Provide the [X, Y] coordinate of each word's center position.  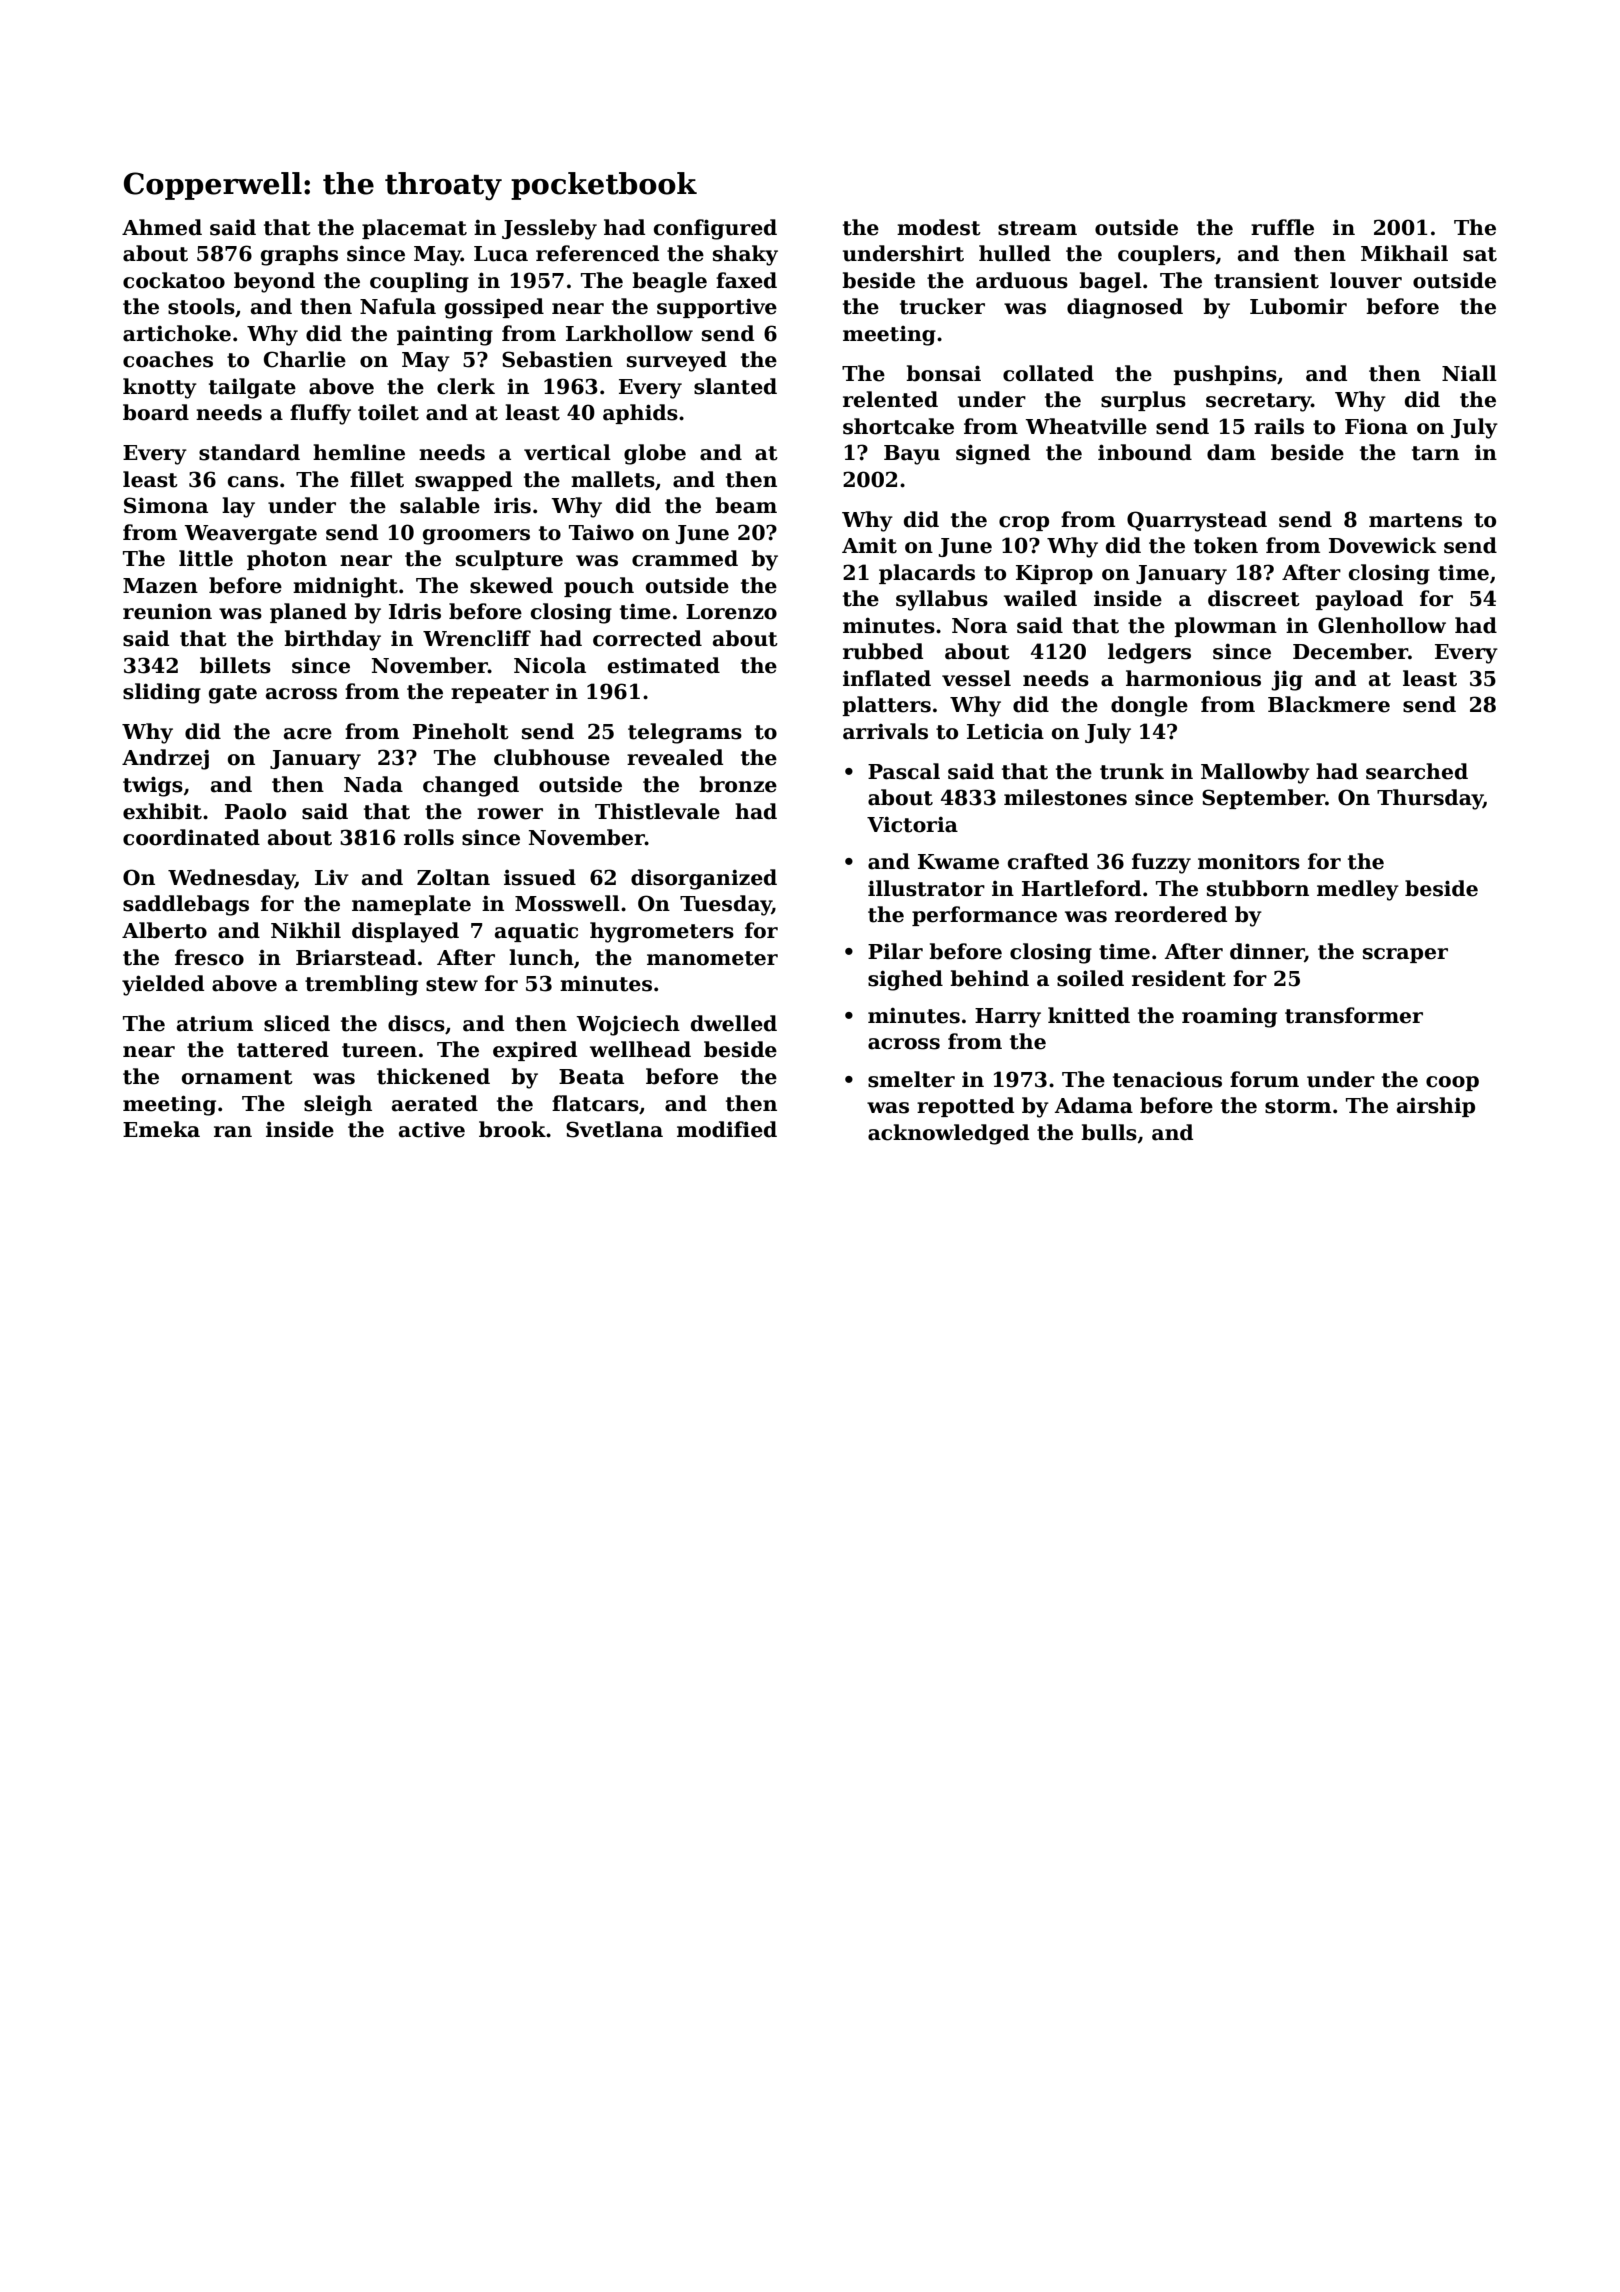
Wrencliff [477, 638]
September [1263, 799]
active [432, 1129]
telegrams [685, 733]
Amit [869, 545]
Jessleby [549, 229]
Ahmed [162, 227]
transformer [1354, 1015]
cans [253, 482]
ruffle [1282, 227]
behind [989, 978]
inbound [1145, 452]
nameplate [411, 905]
